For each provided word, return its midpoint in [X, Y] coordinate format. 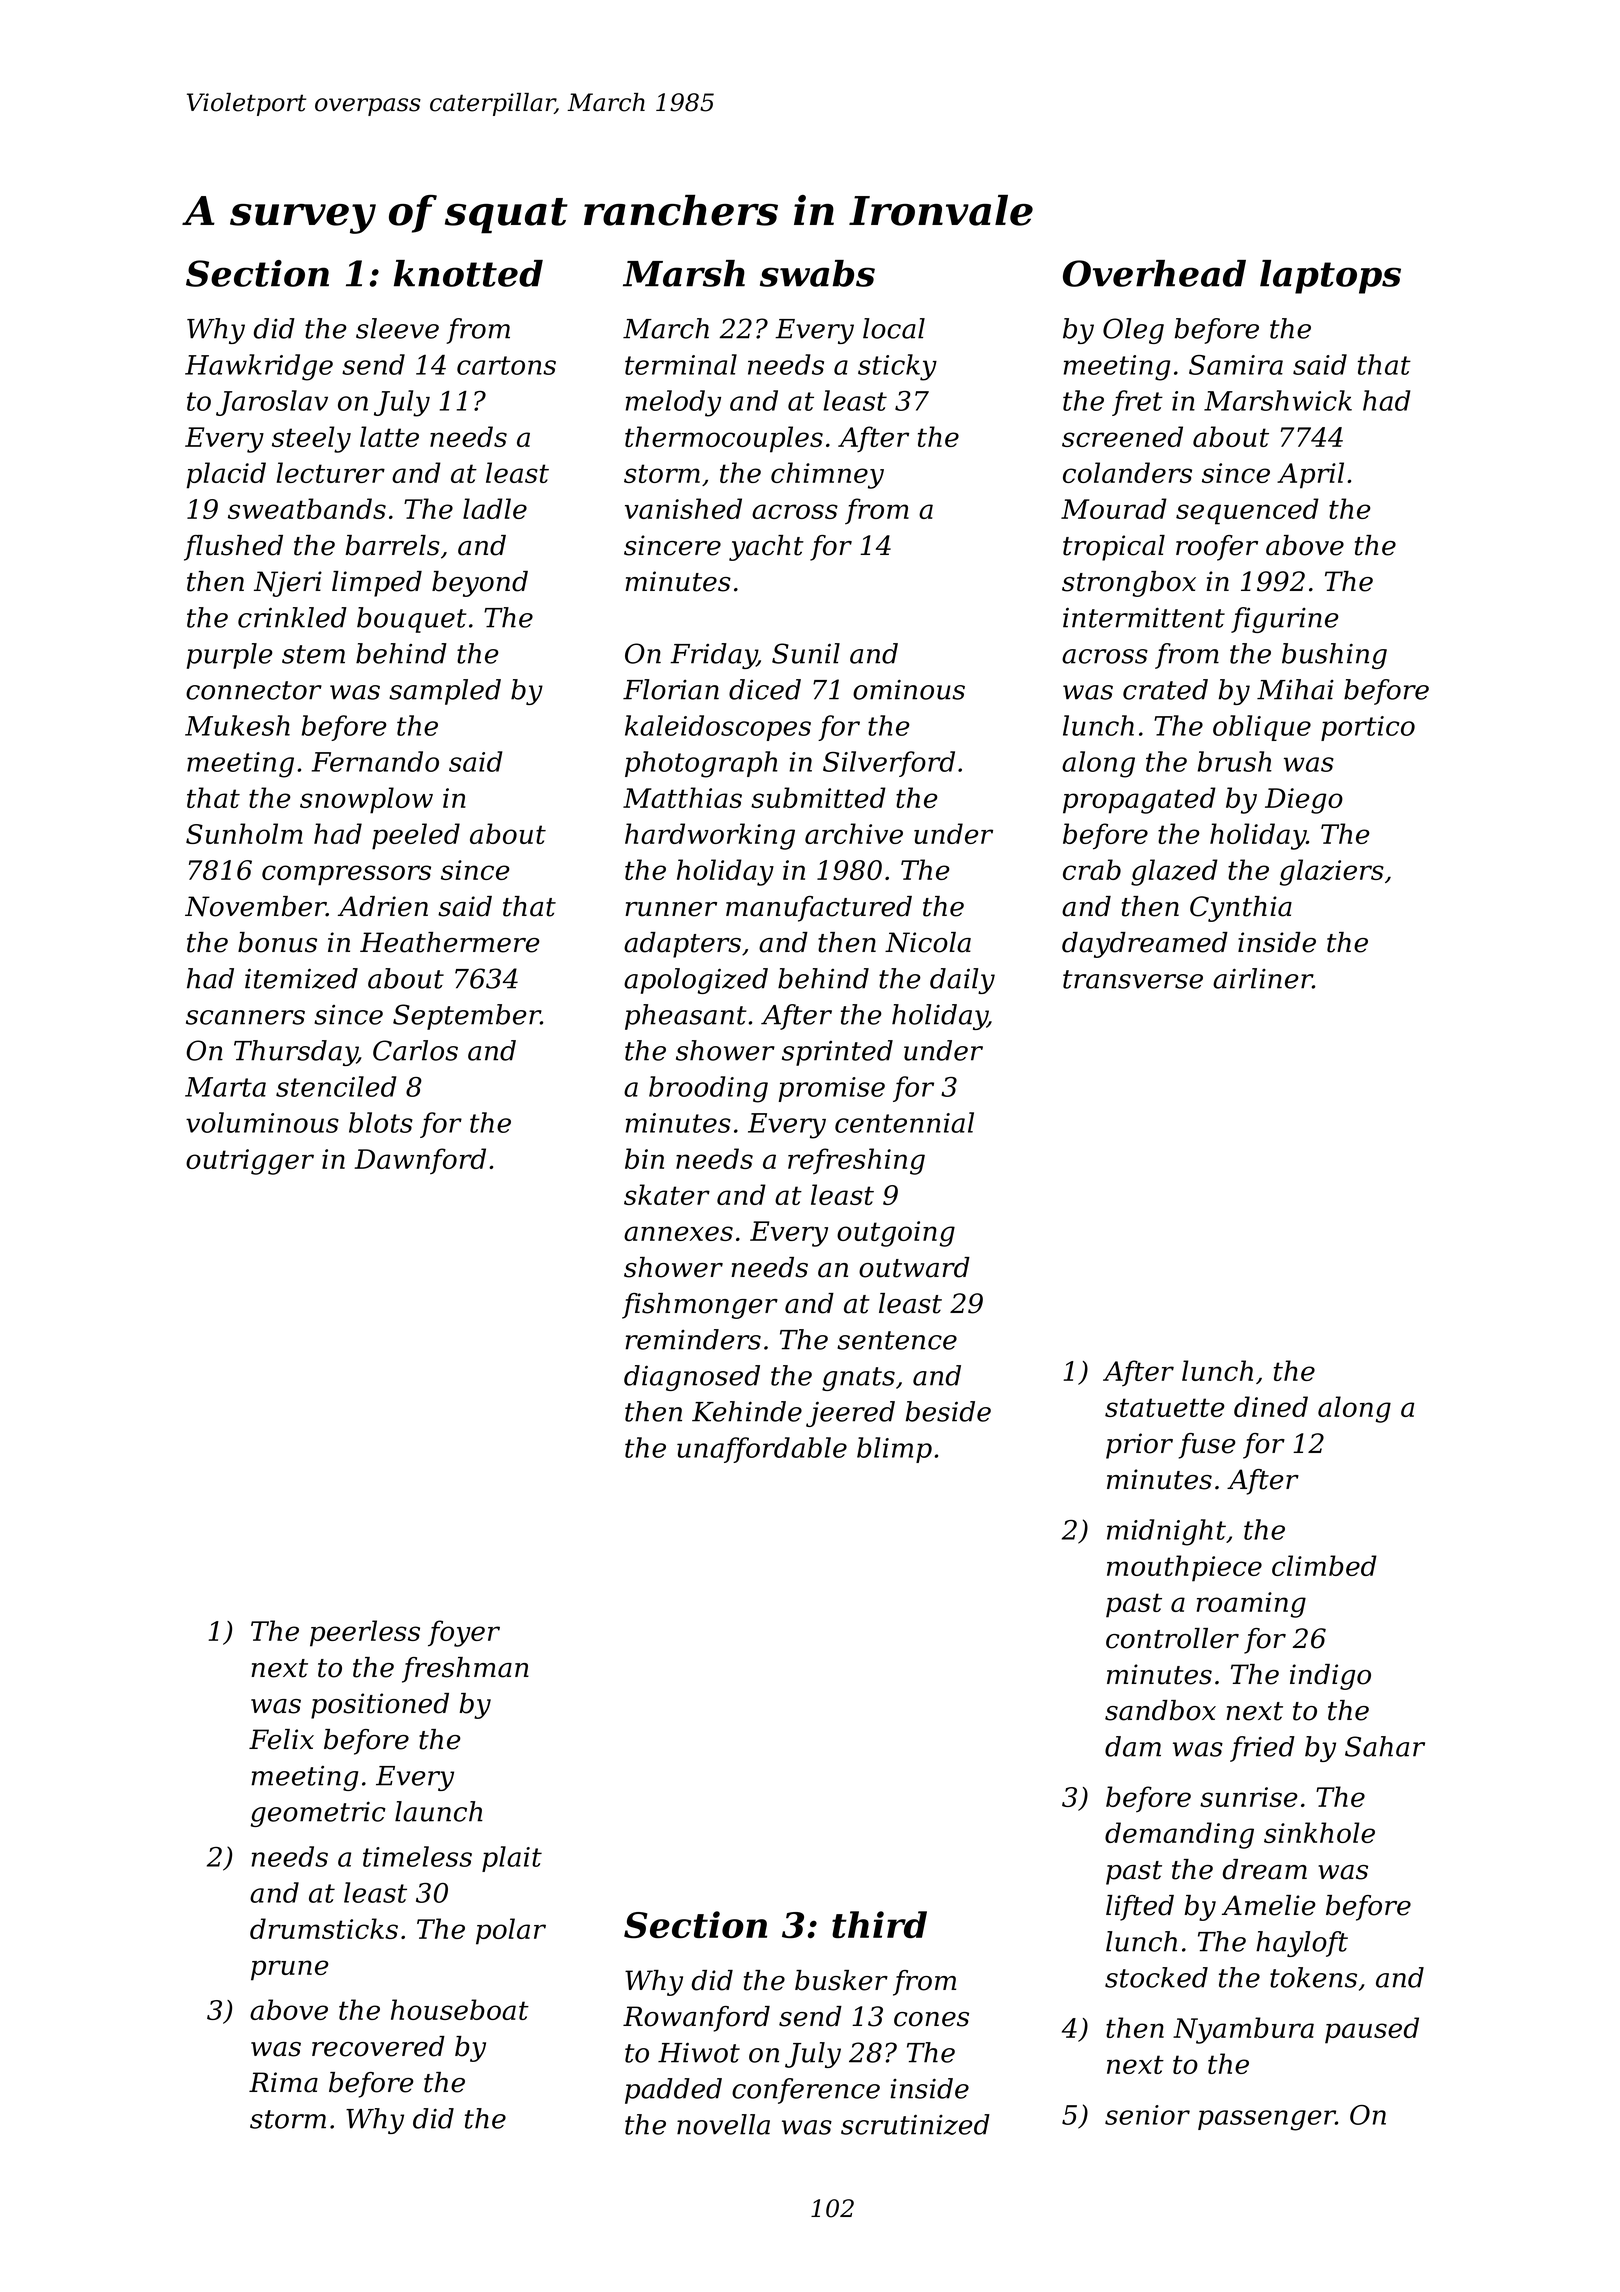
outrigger [250, 1162]
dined [1271, 1406]
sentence [897, 1340]
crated [1165, 689]
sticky [897, 367]
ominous [909, 689]
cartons [506, 365]
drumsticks [324, 1928]
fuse [1207, 1446]
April [1310, 475]
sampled [445, 692]
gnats [858, 1379]
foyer [464, 1633]
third [879, 1924]
